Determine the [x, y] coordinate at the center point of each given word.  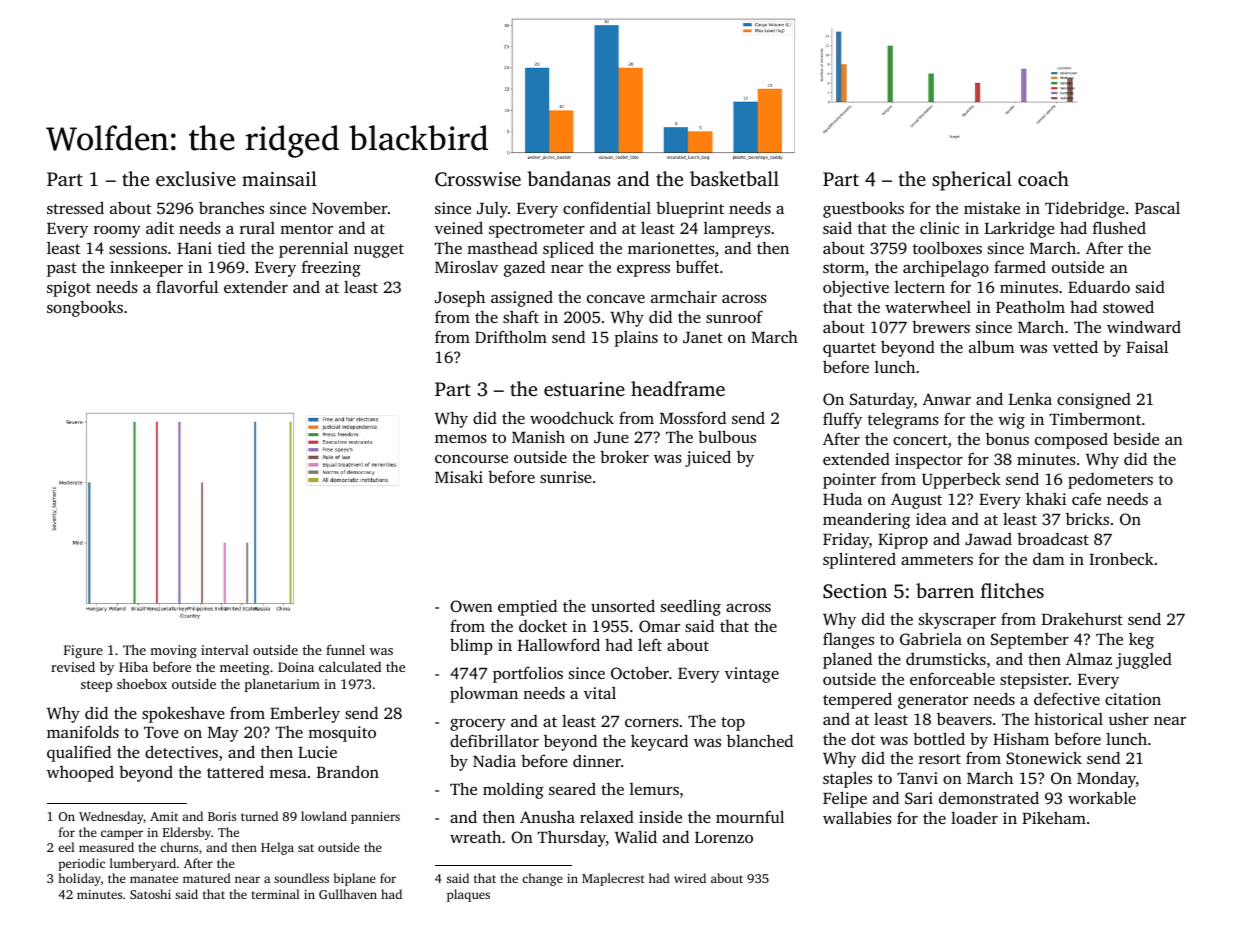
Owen [471, 606]
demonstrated [989, 797]
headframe [678, 388]
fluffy [842, 420]
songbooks [85, 308]
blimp [471, 646]
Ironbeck [1121, 558]
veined [459, 227]
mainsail [279, 178]
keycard [659, 742]
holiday [79, 879]
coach [1043, 178]
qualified [79, 753]
